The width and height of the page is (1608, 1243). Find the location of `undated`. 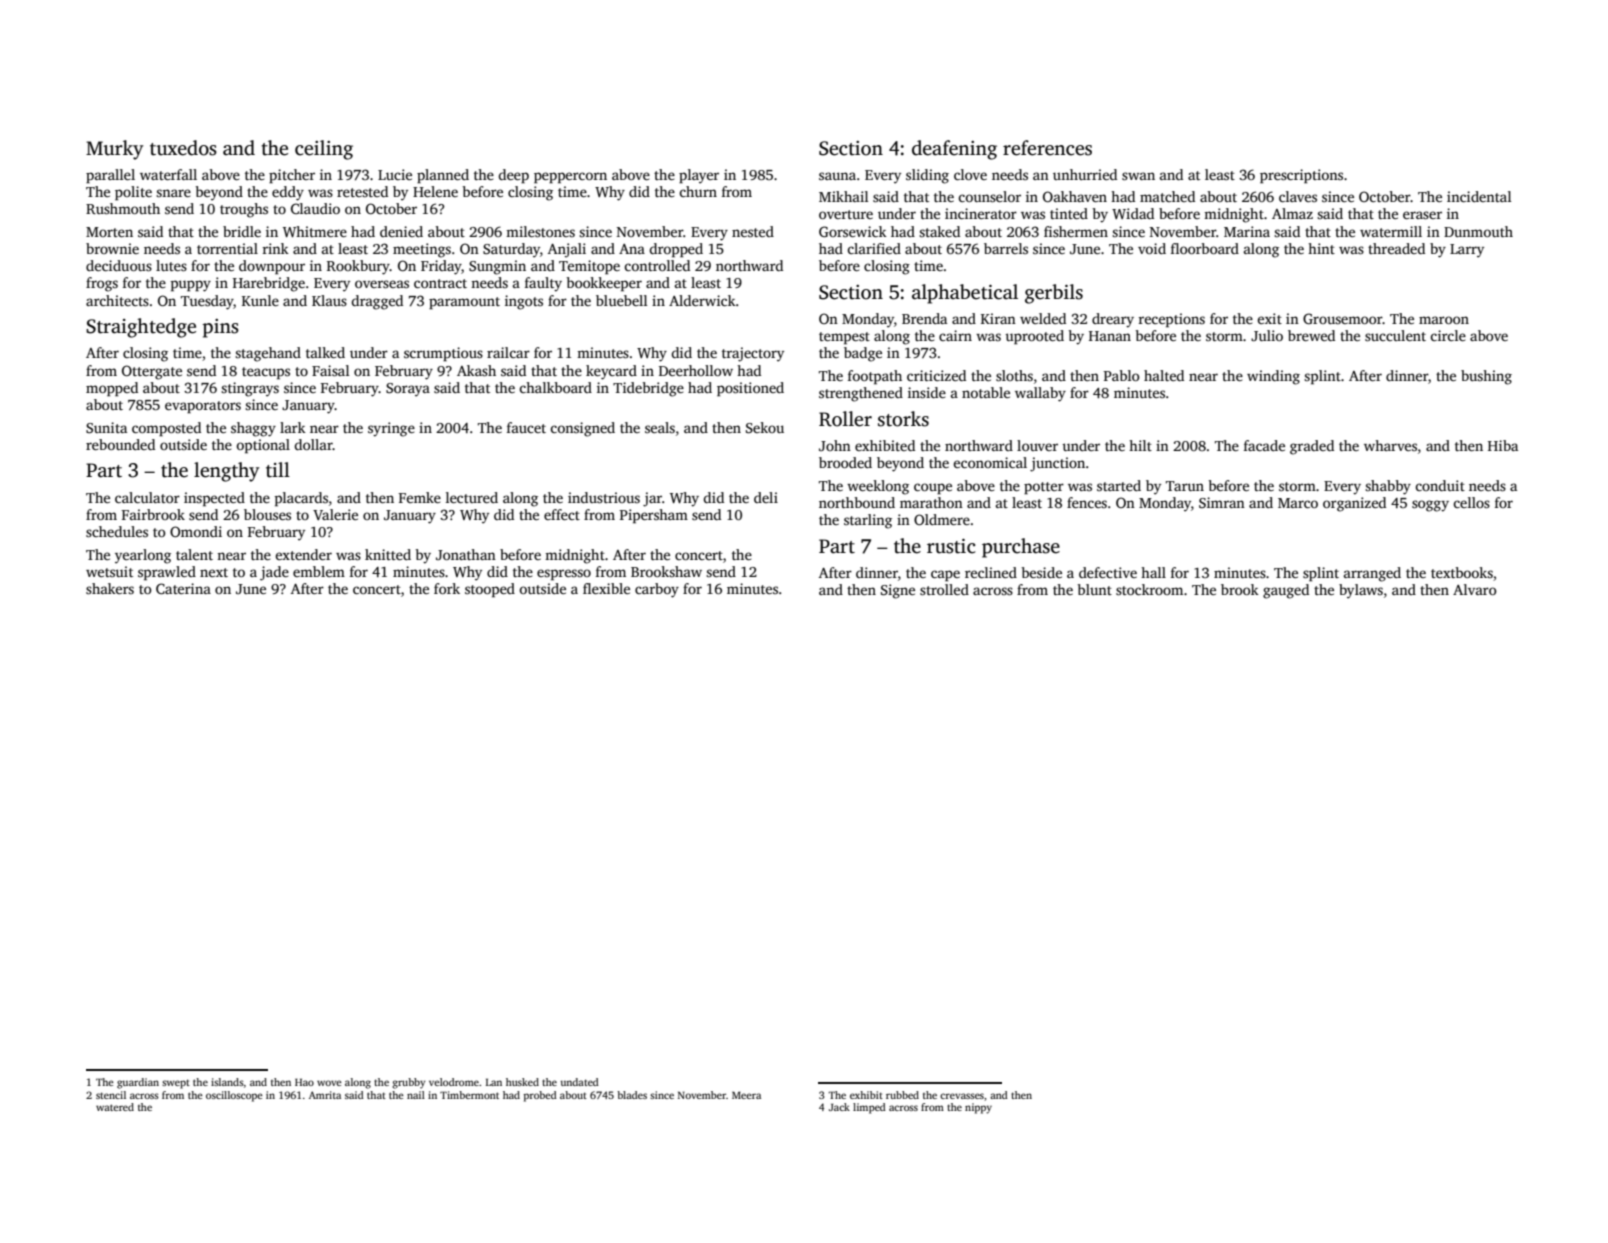

undated is located at coordinates (580, 1082).
